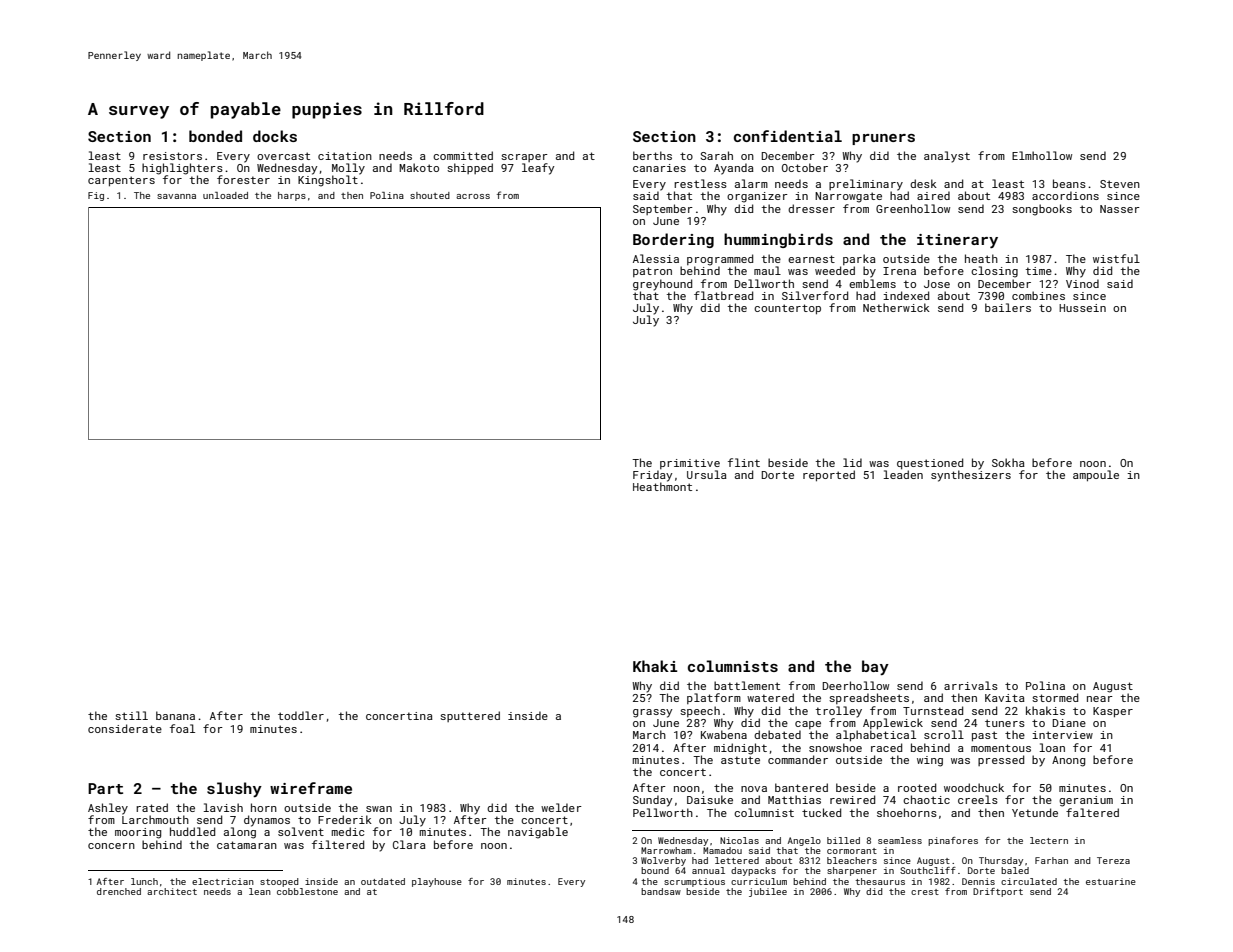 The image size is (1233, 952). I want to click on desk, so click(923, 183).
